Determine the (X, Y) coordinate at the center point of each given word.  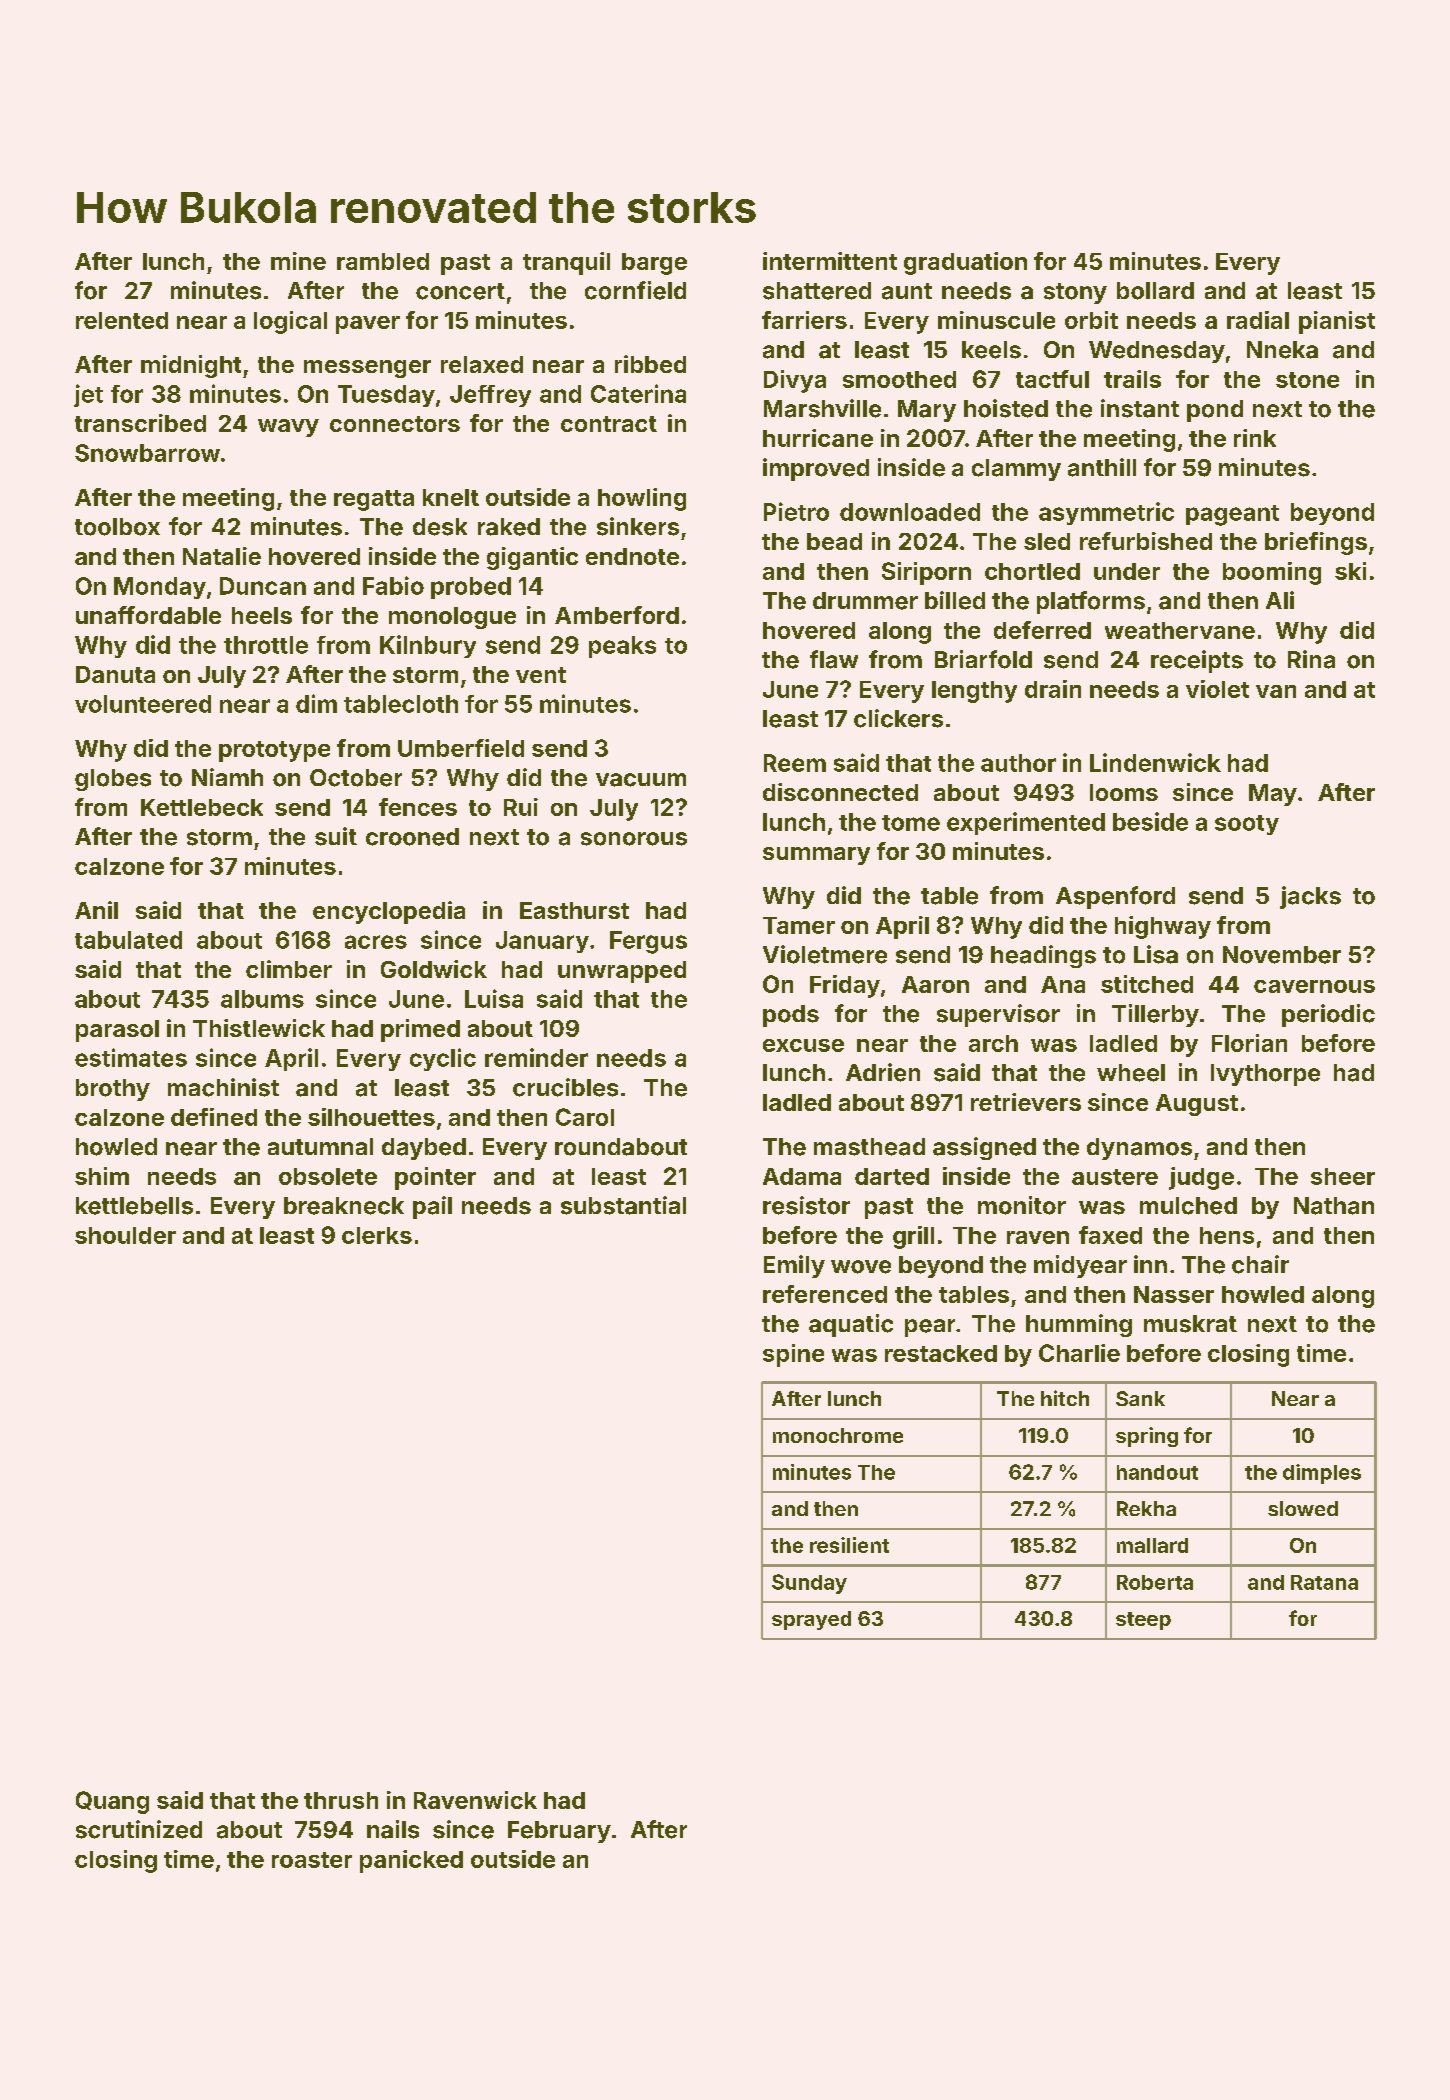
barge (654, 264)
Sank (1140, 1398)
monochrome (838, 1435)
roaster (312, 1860)
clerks (377, 1235)
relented (122, 320)
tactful (1052, 379)
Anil (96, 910)
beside (1150, 821)
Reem (795, 763)
